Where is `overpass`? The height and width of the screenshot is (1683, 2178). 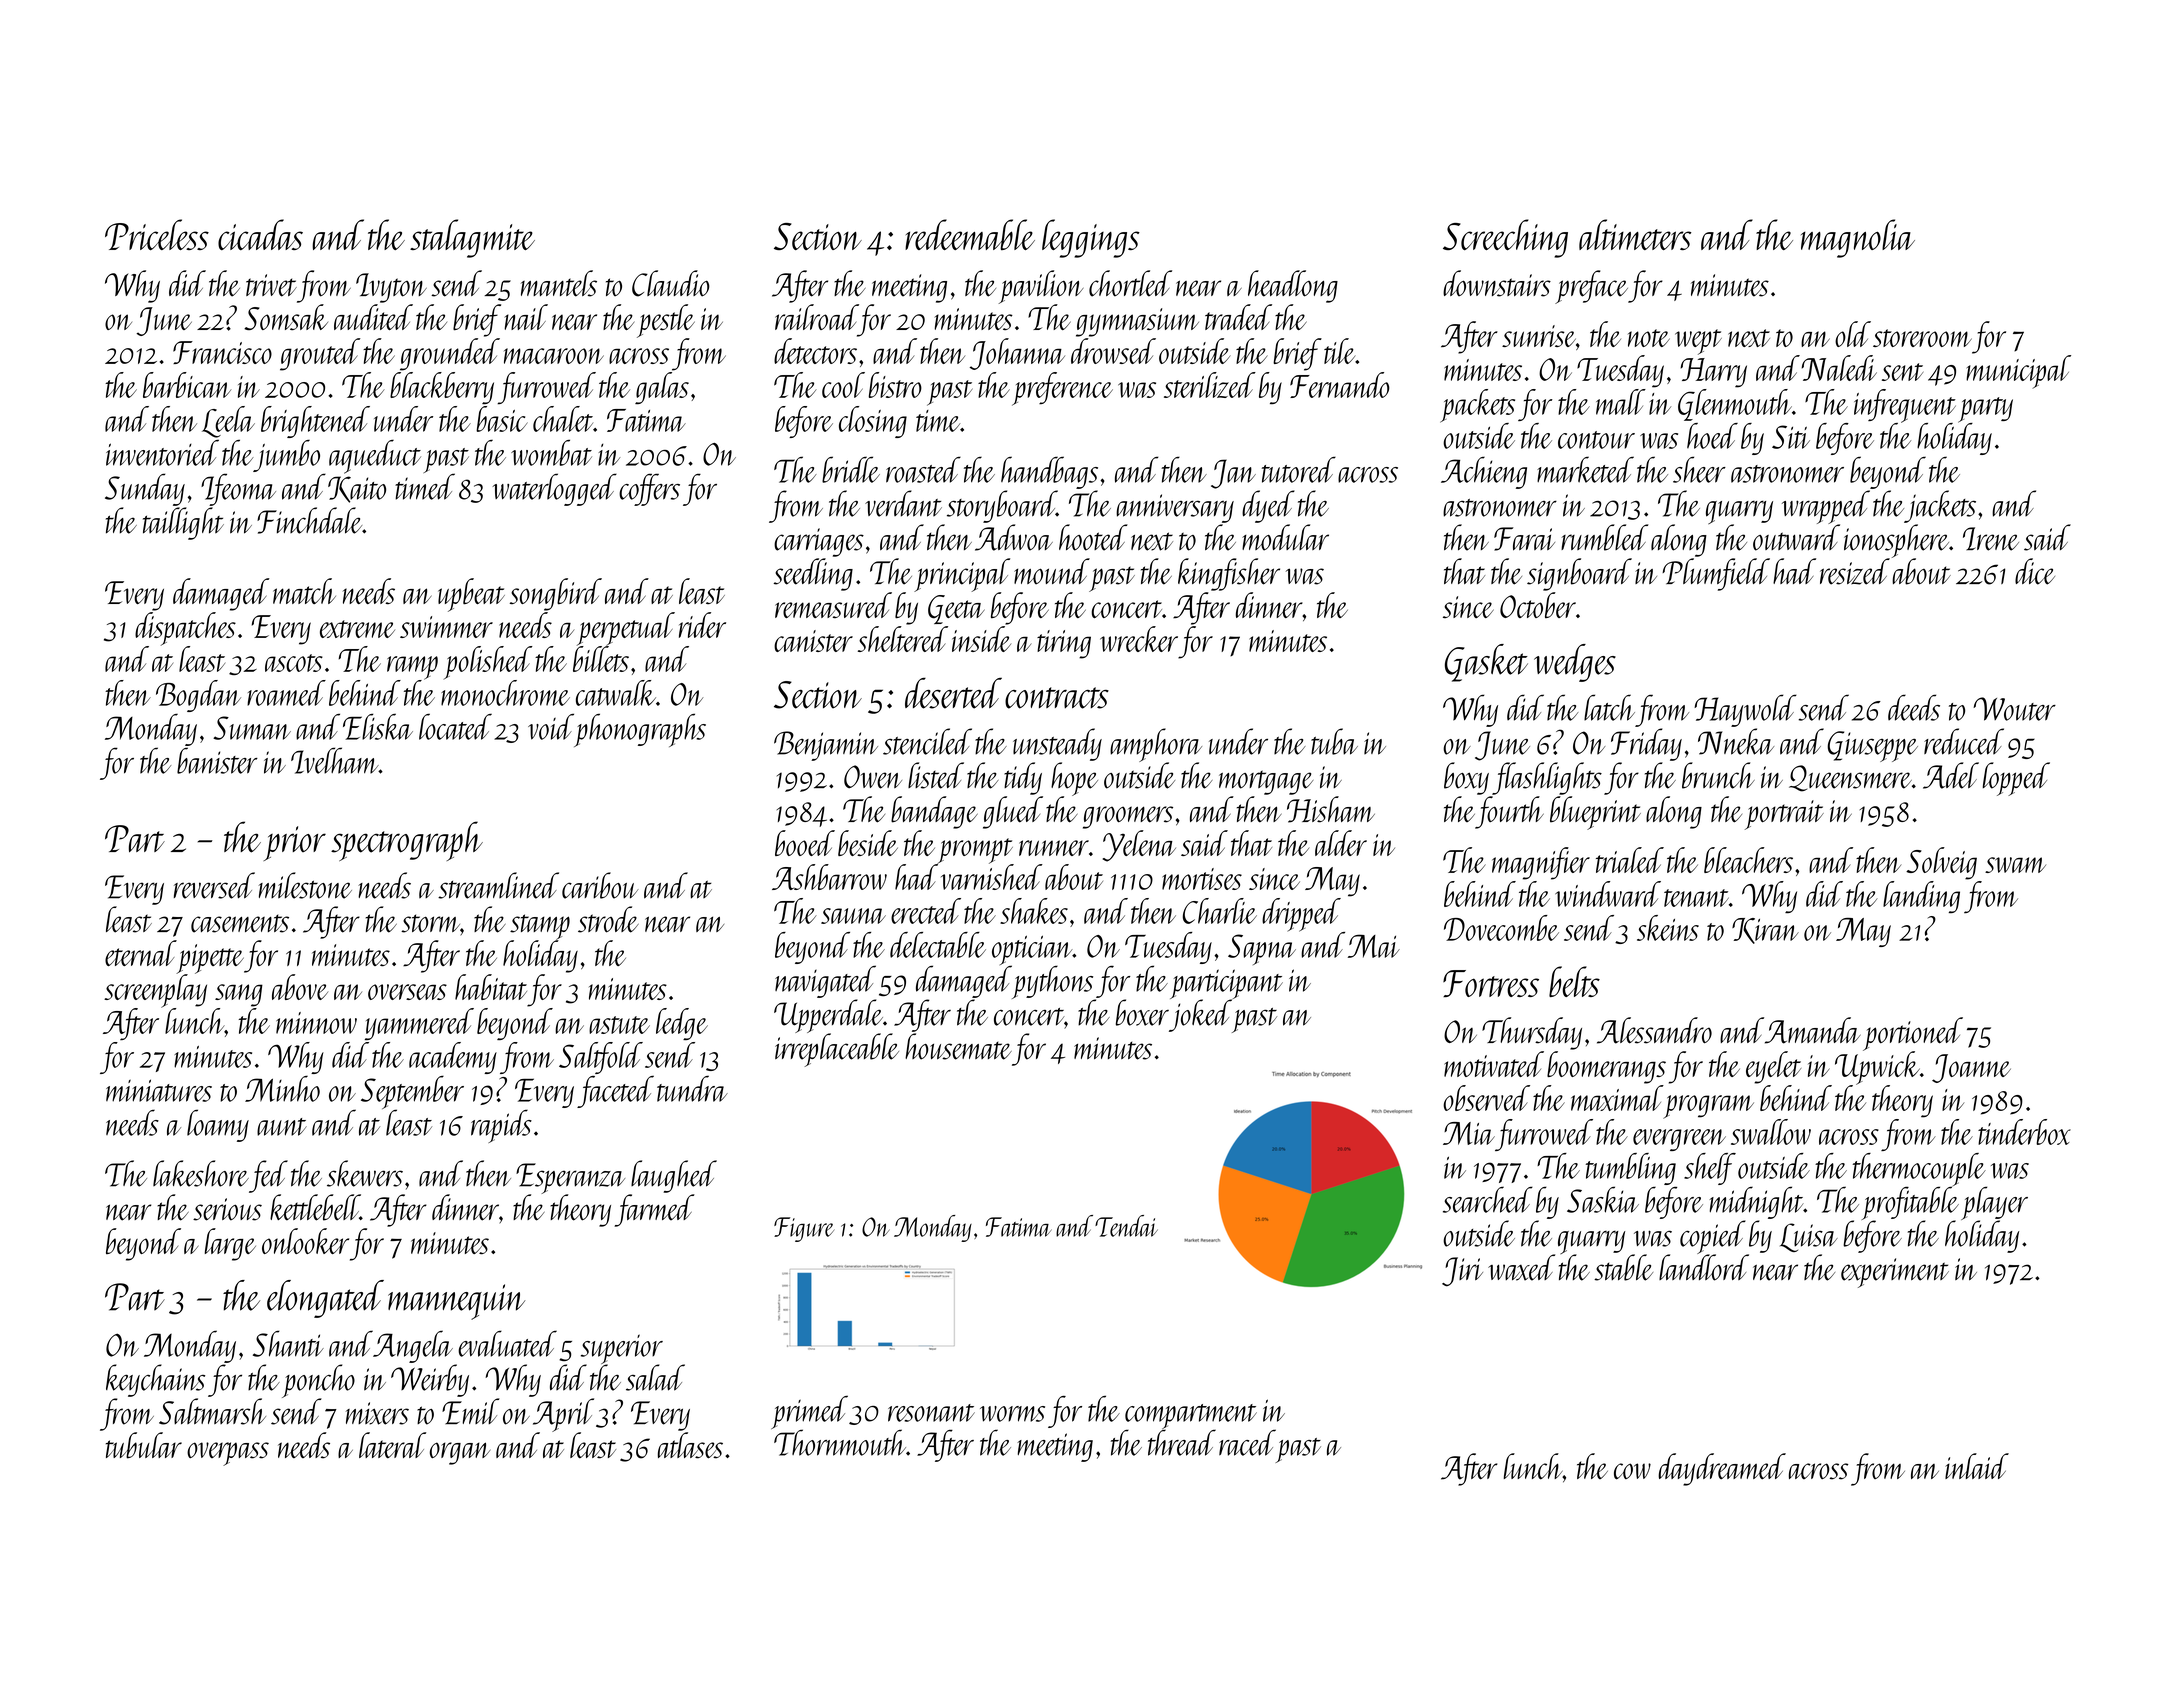
overpass is located at coordinates (228, 1454).
